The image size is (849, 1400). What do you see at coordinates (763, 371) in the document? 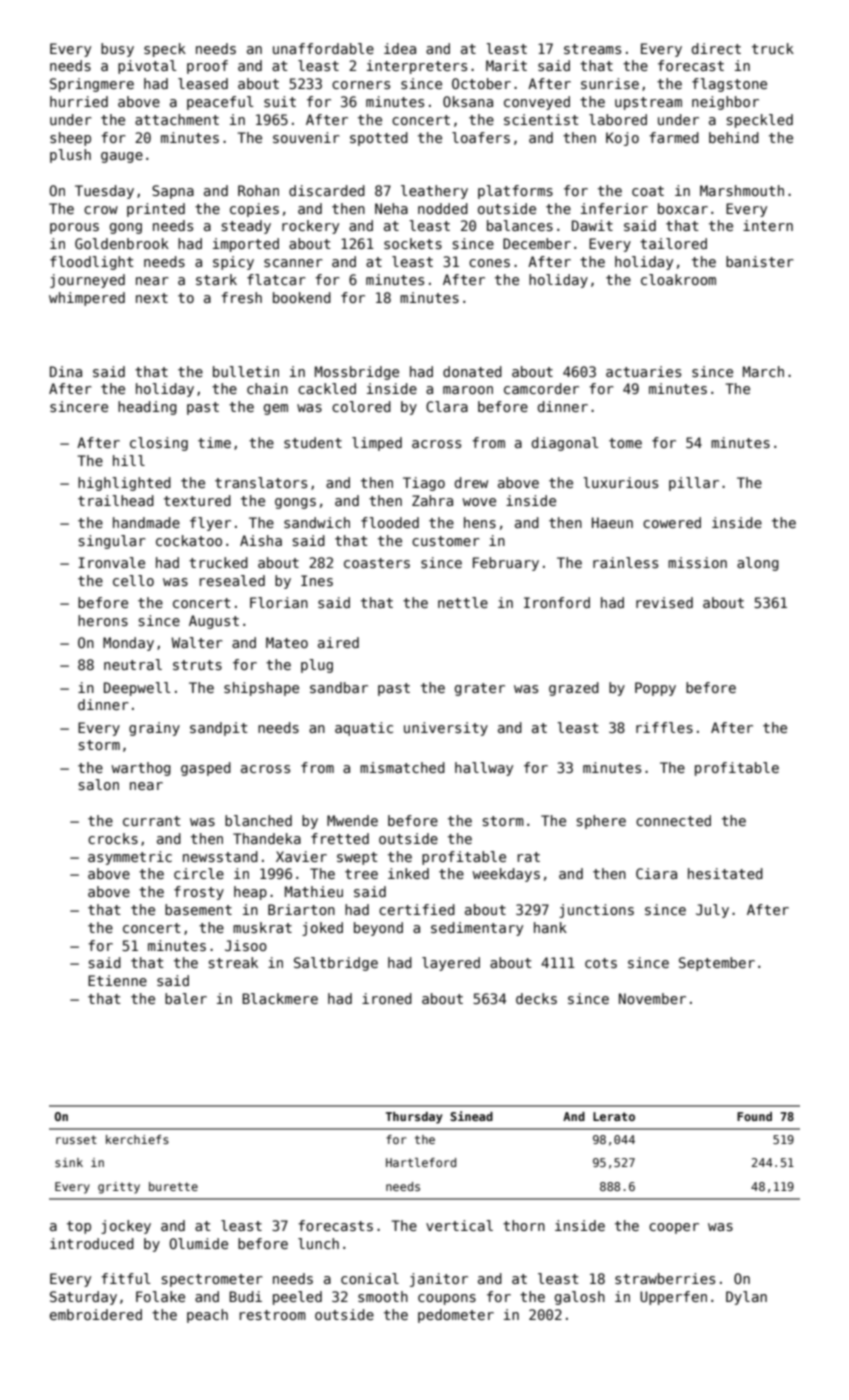
I see `March` at bounding box center [763, 371].
